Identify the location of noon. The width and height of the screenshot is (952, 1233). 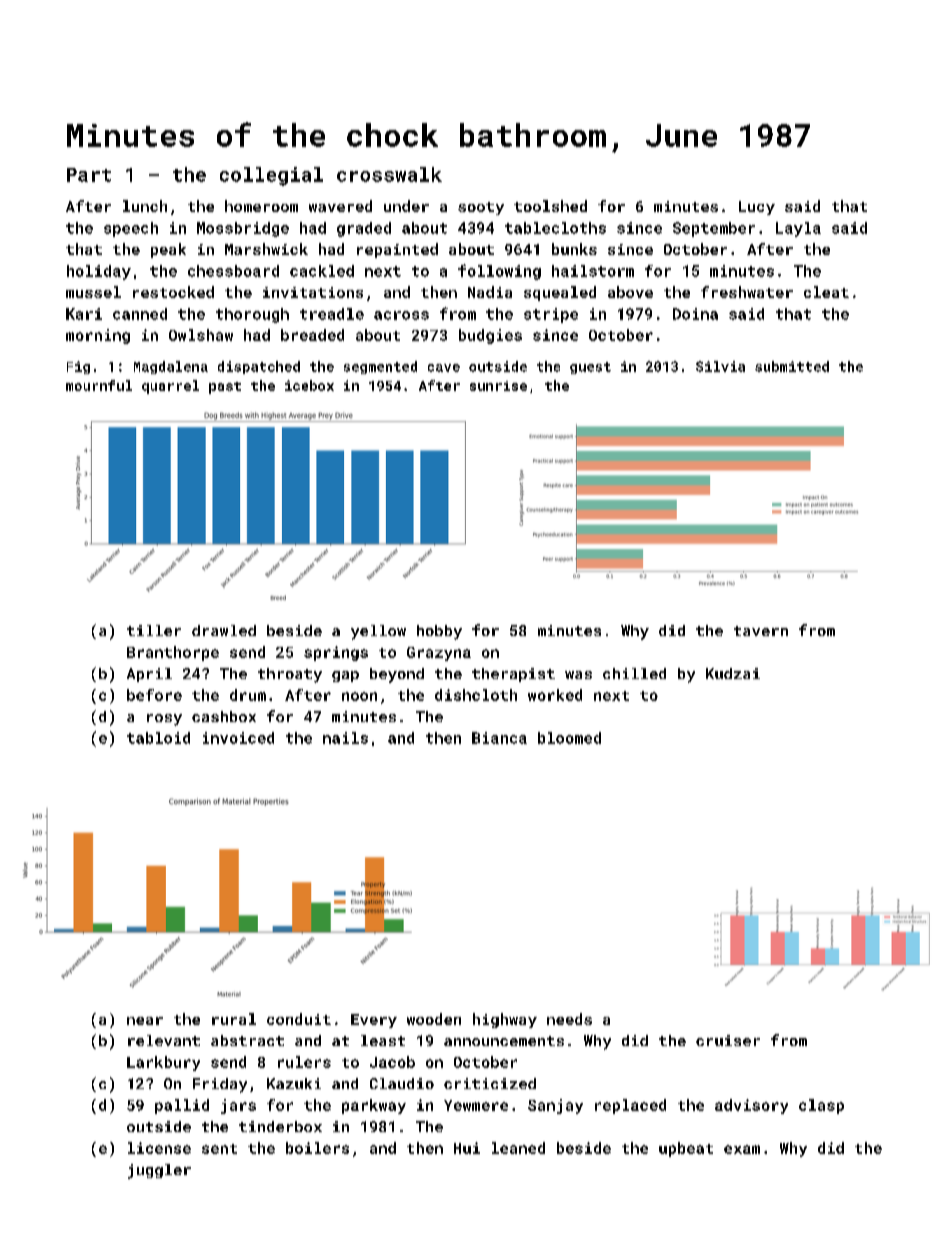
(359, 696).
